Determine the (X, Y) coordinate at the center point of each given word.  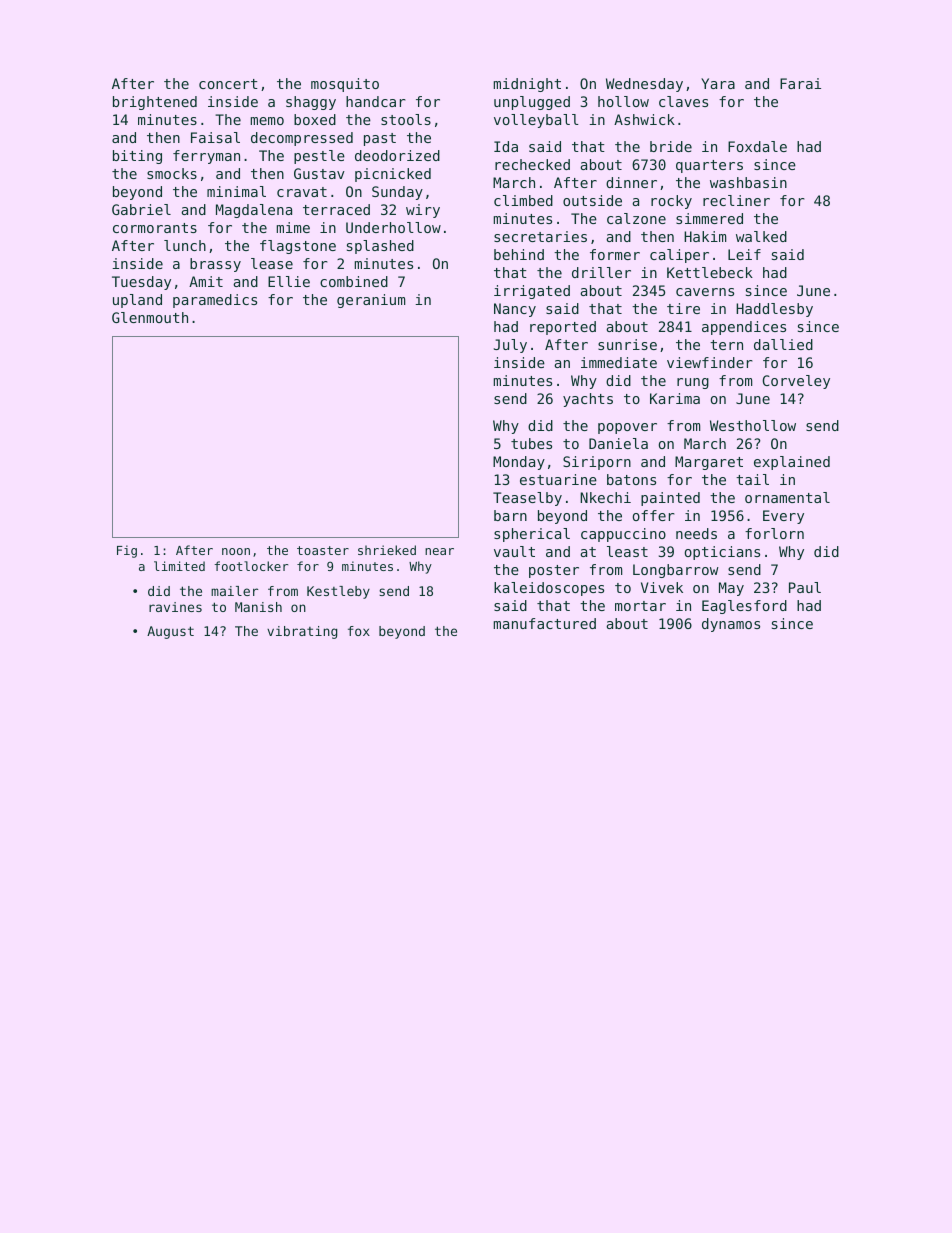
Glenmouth (150, 317)
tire (683, 308)
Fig (127, 551)
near (439, 551)
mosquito (345, 85)
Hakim (705, 236)
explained (792, 463)
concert (228, 84)
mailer (234, 591)
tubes (531, 443)
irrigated (532, 292)
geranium (371, 301)
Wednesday (644, 85)
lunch (185, 245)
